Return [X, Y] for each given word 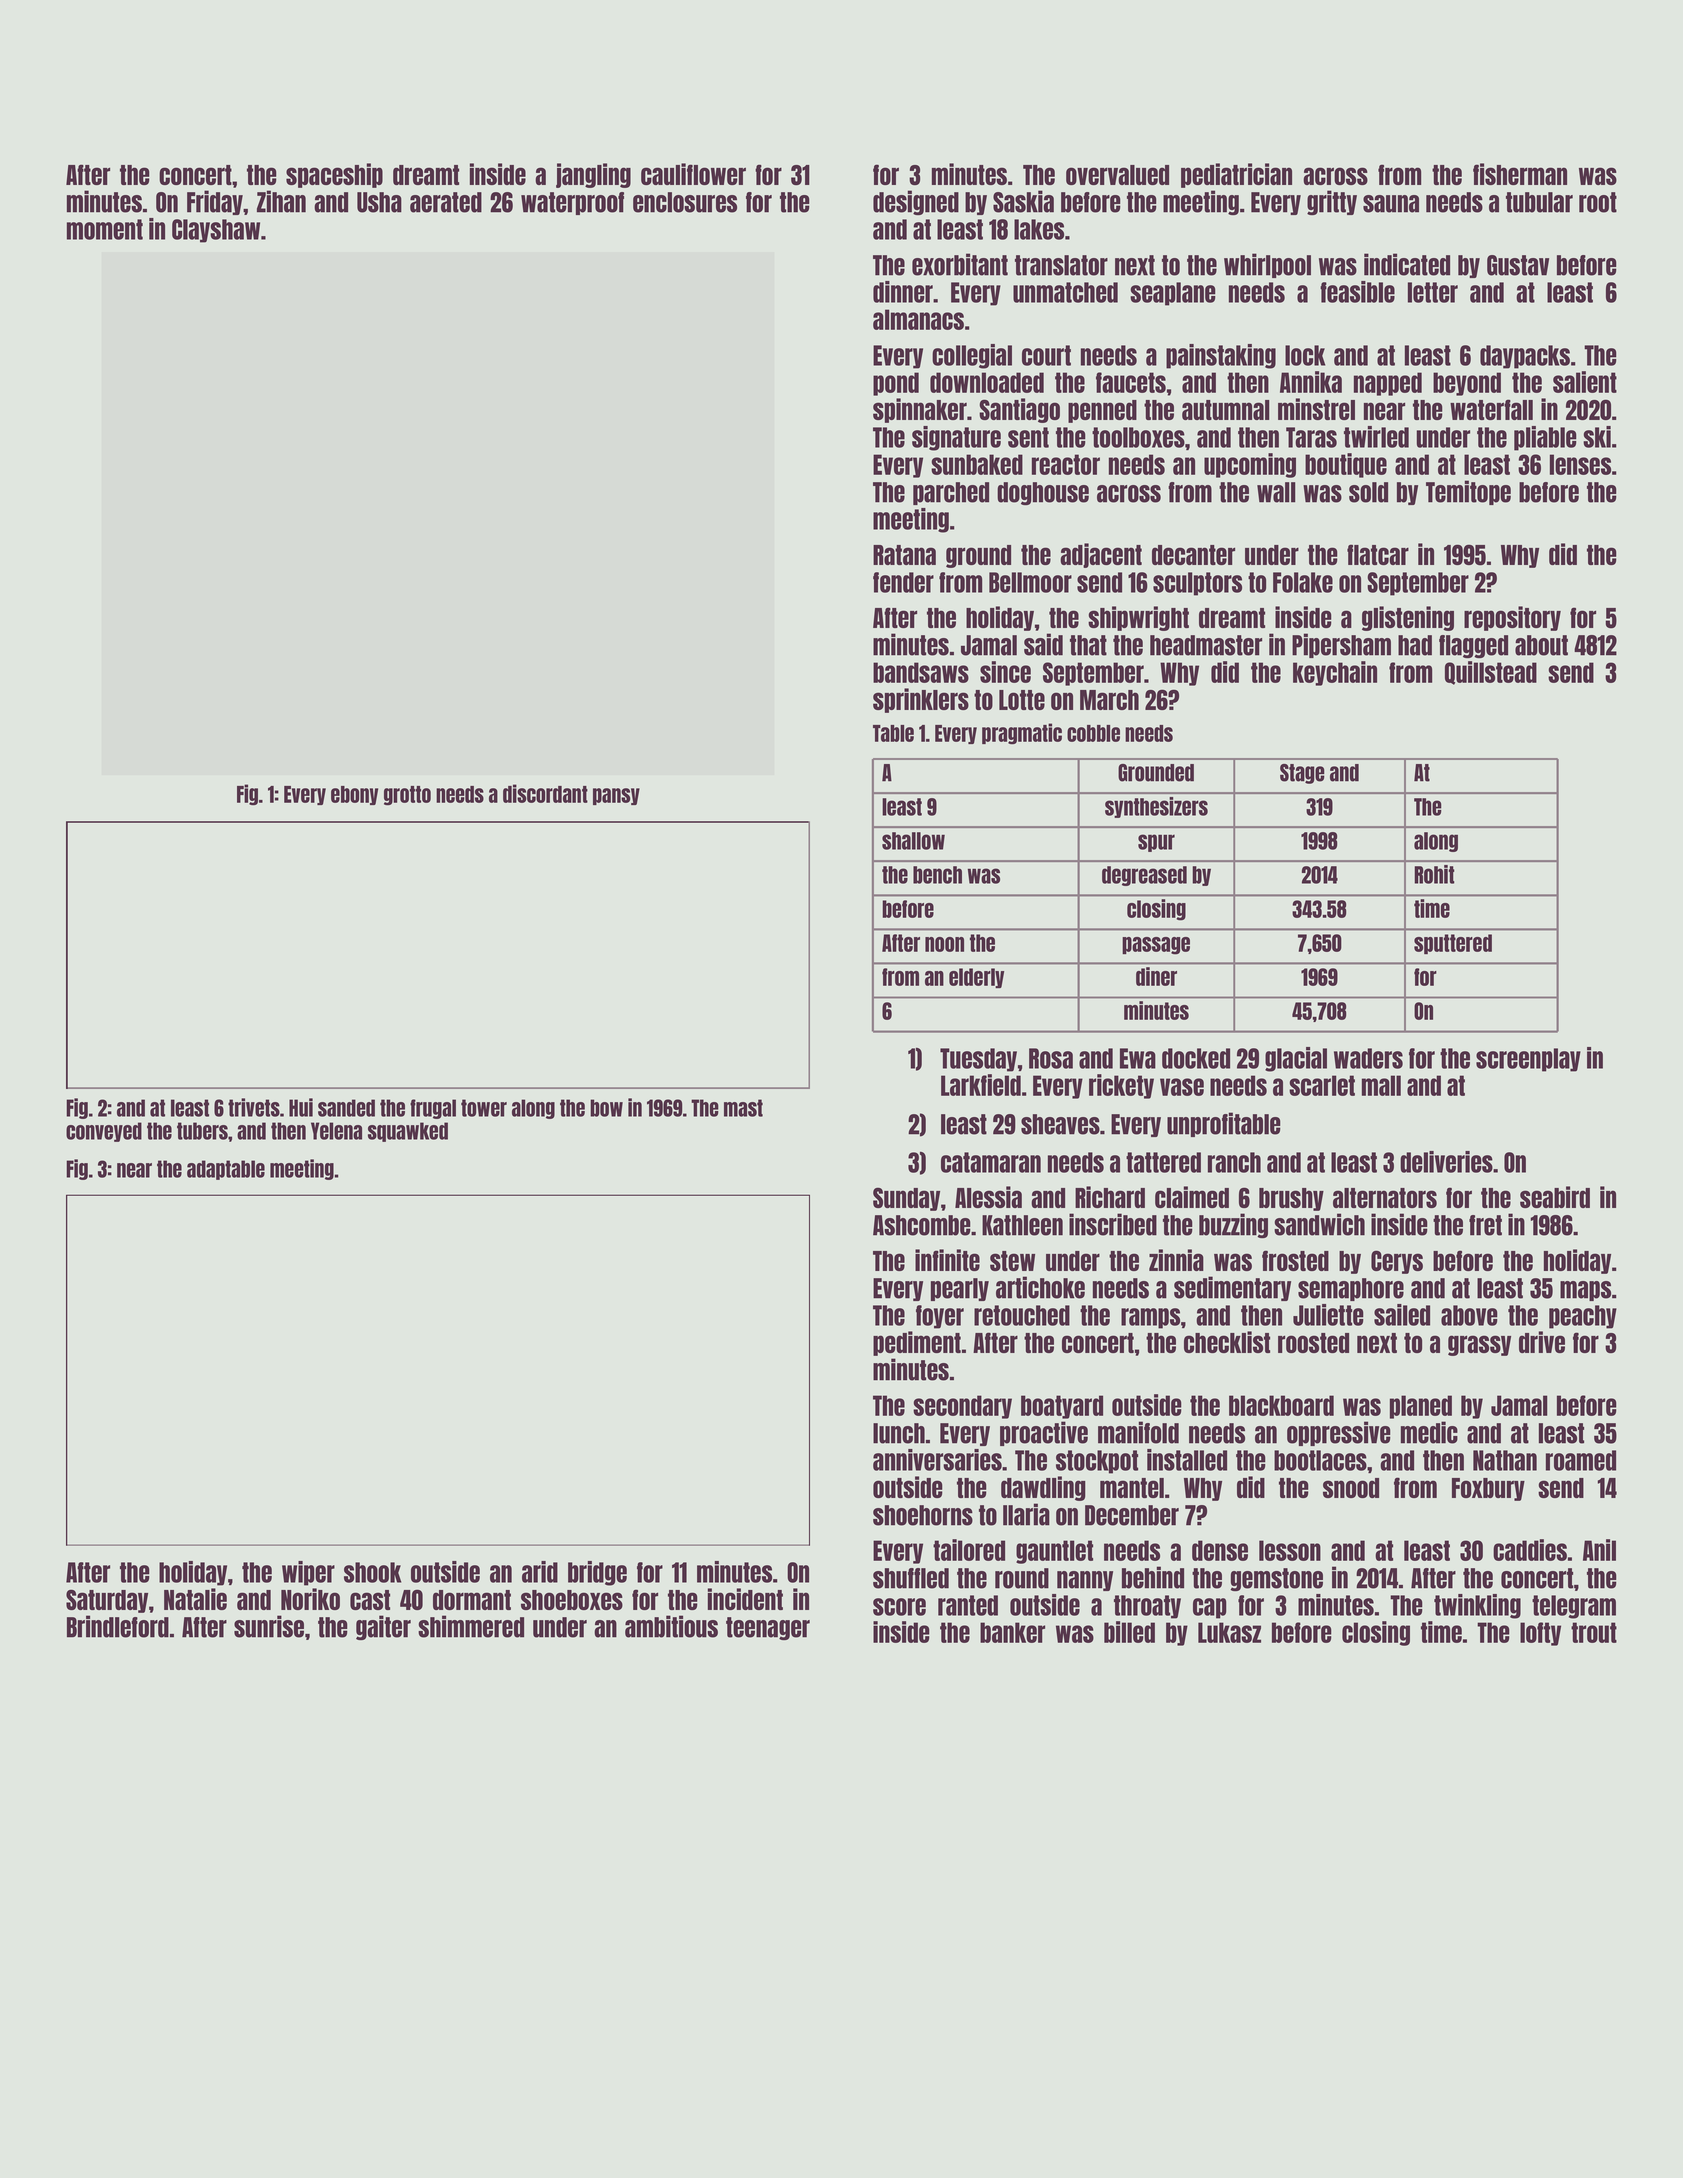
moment [105, 229]
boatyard [1062, 1407]
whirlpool [1267, 265]
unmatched [1065, 292]
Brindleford [118, 1626]
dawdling [1043, 1488]
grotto [407, 795]
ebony [354, 795]
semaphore [1351, 1289]
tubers [202, 1131]
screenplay [1528, 1060]
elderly [976, 978]
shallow [913, 841]
